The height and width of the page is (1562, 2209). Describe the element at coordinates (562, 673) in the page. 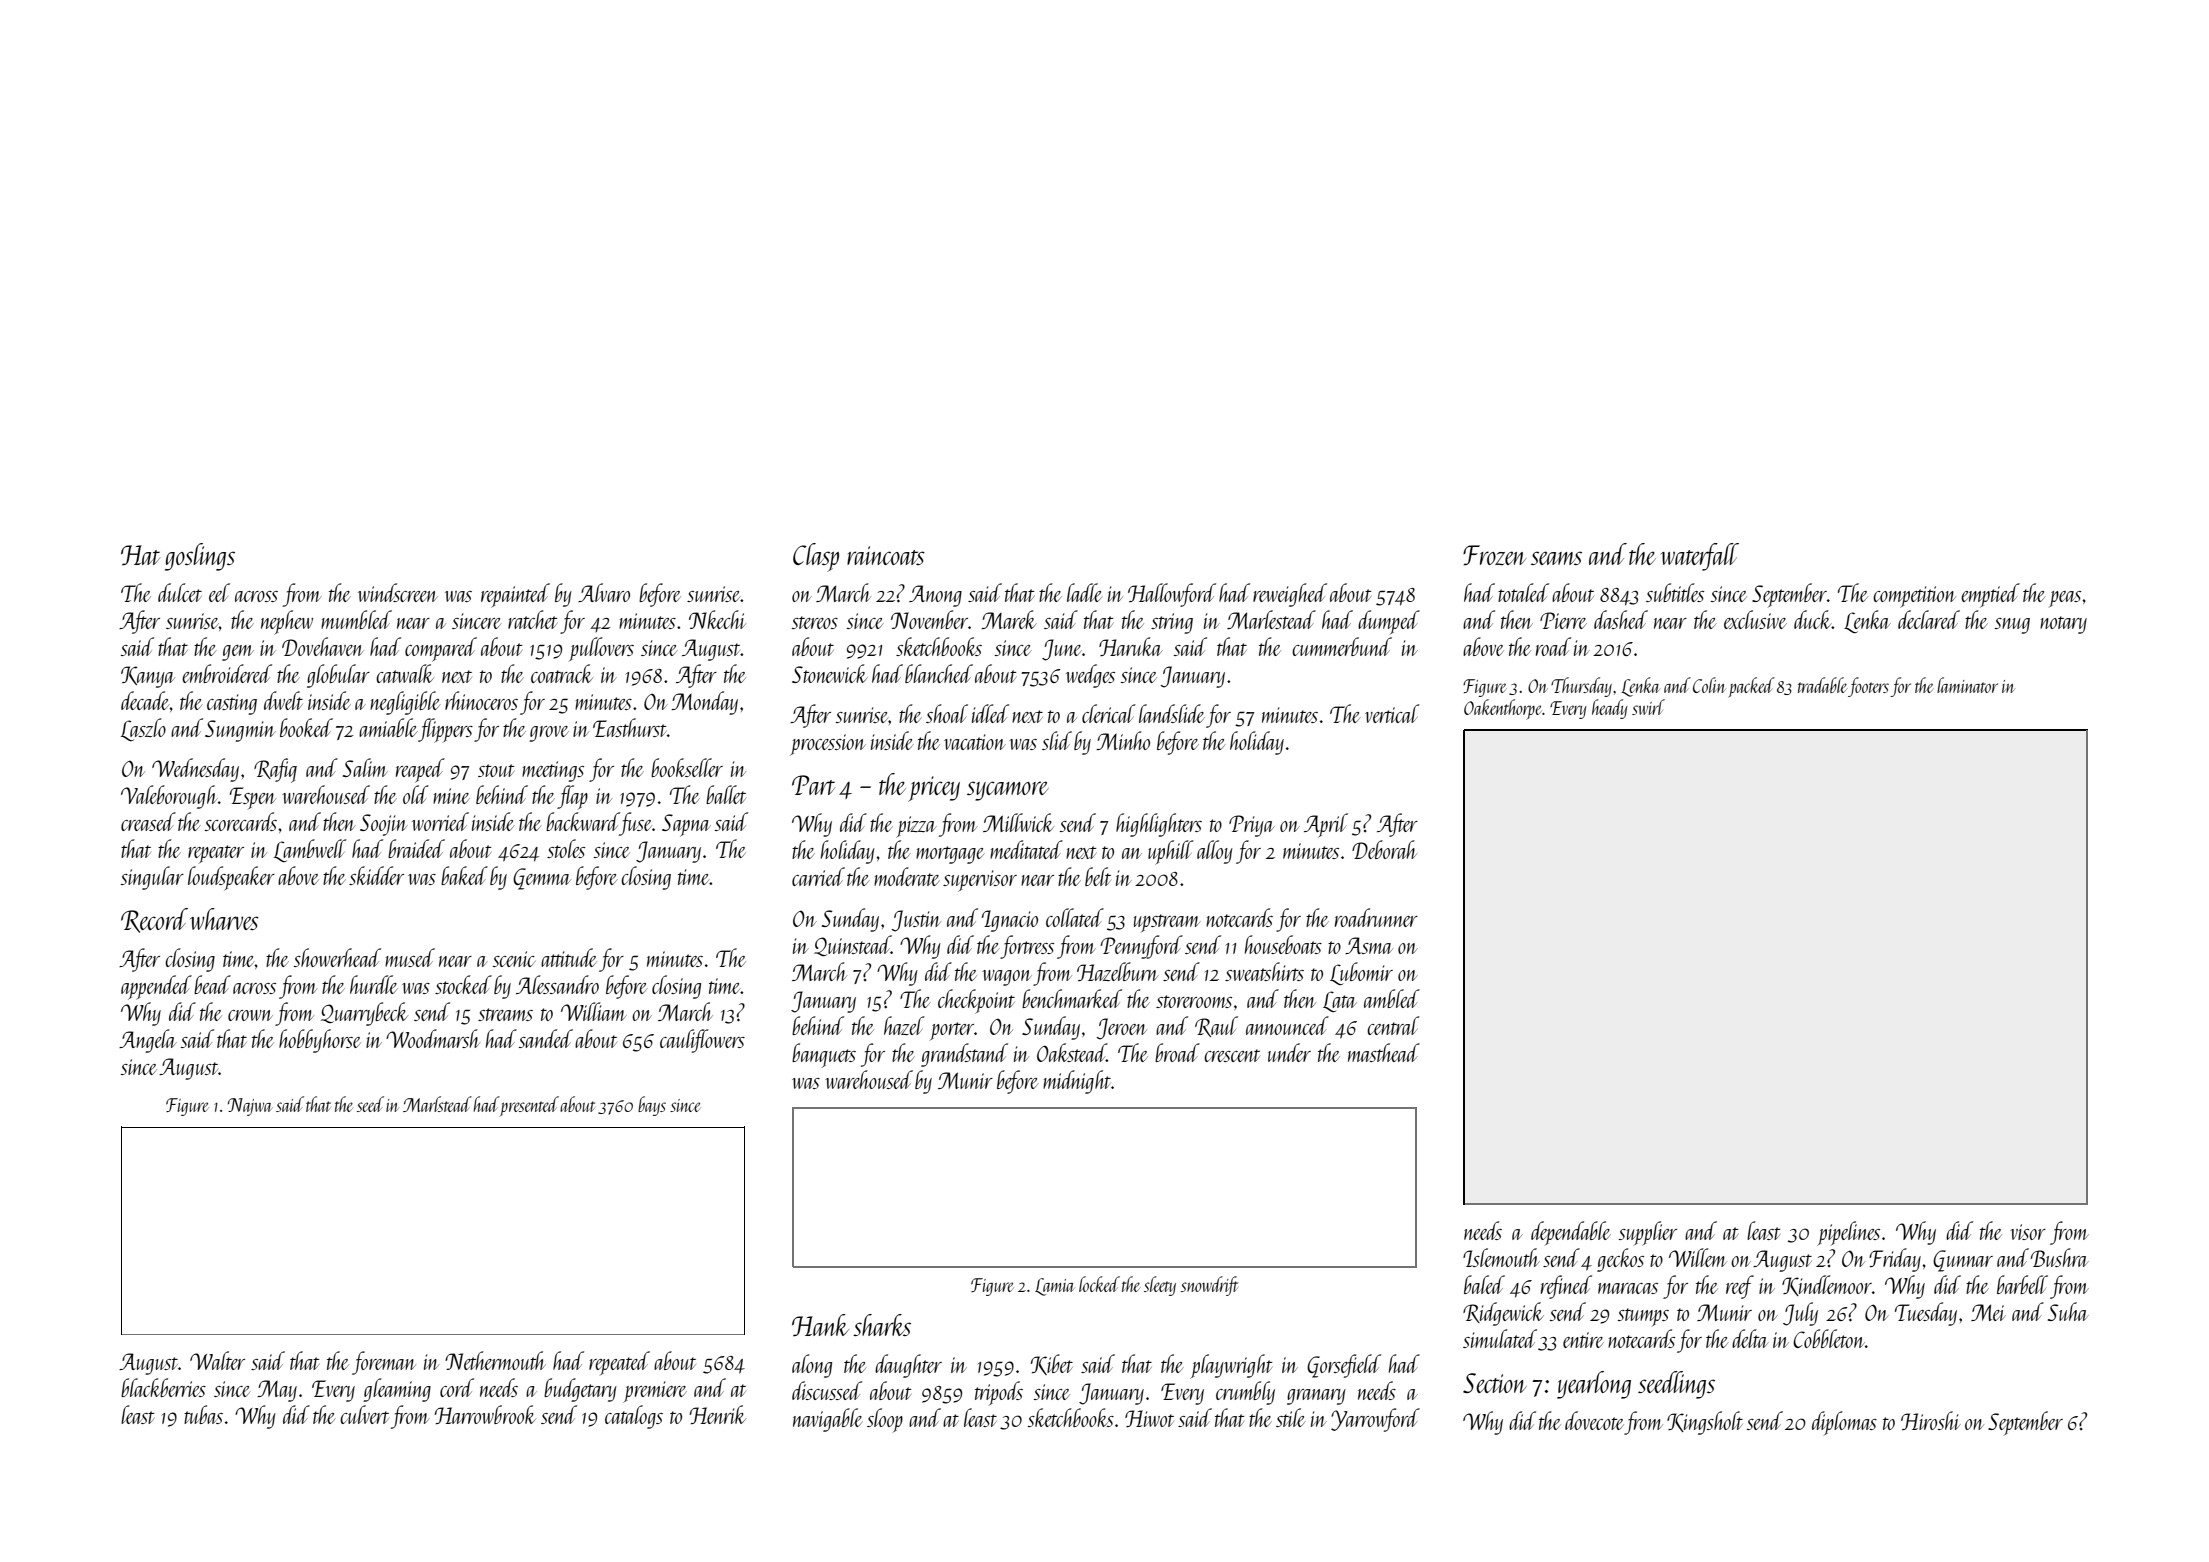

I see `coatrack` at that location.
